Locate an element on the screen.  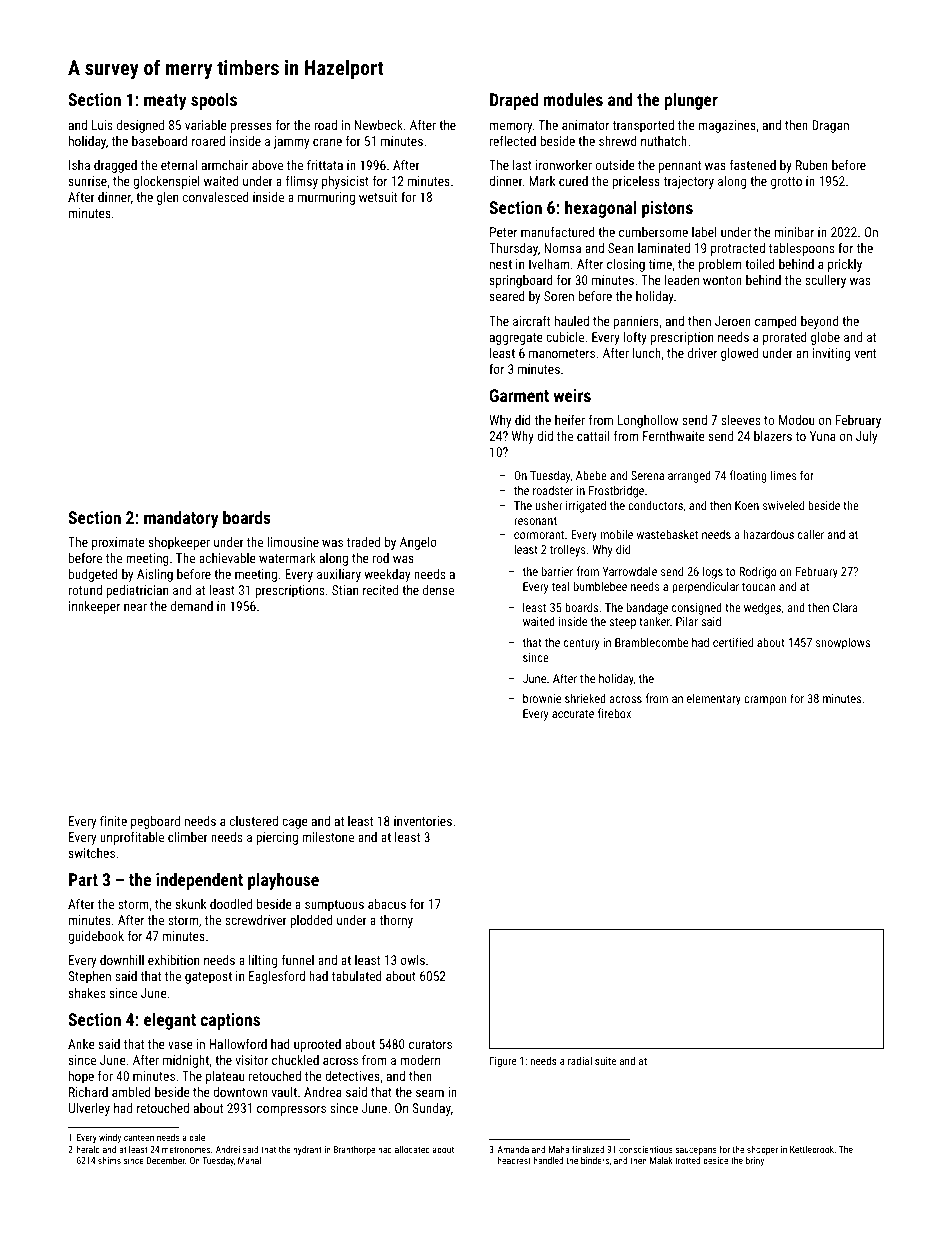
Angelo is located at coordinates (418, 543).
